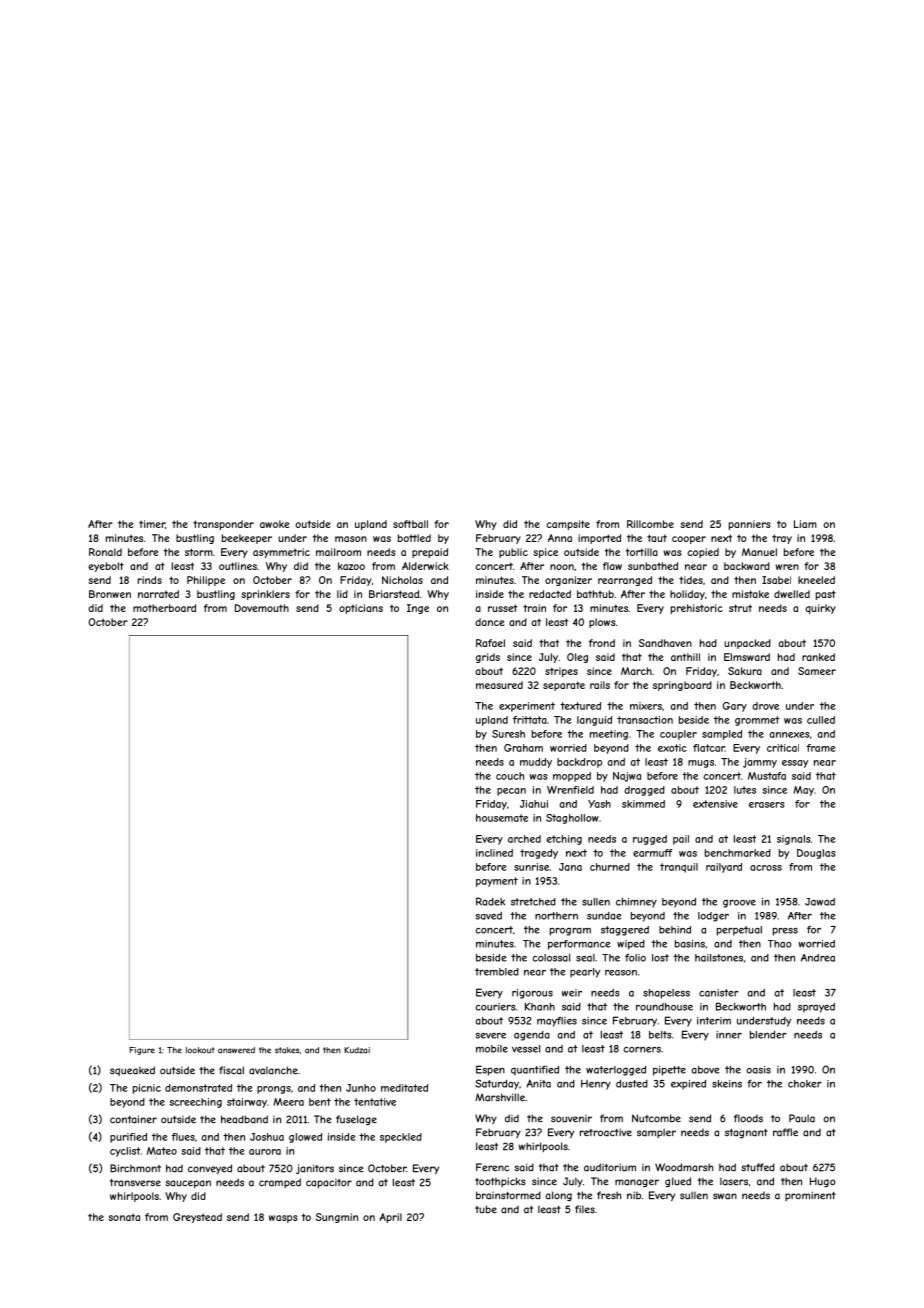 The image size is (924, 1308). Describe the element at coordinates (287, 1050) in the document. I see `stakes` at that location.
